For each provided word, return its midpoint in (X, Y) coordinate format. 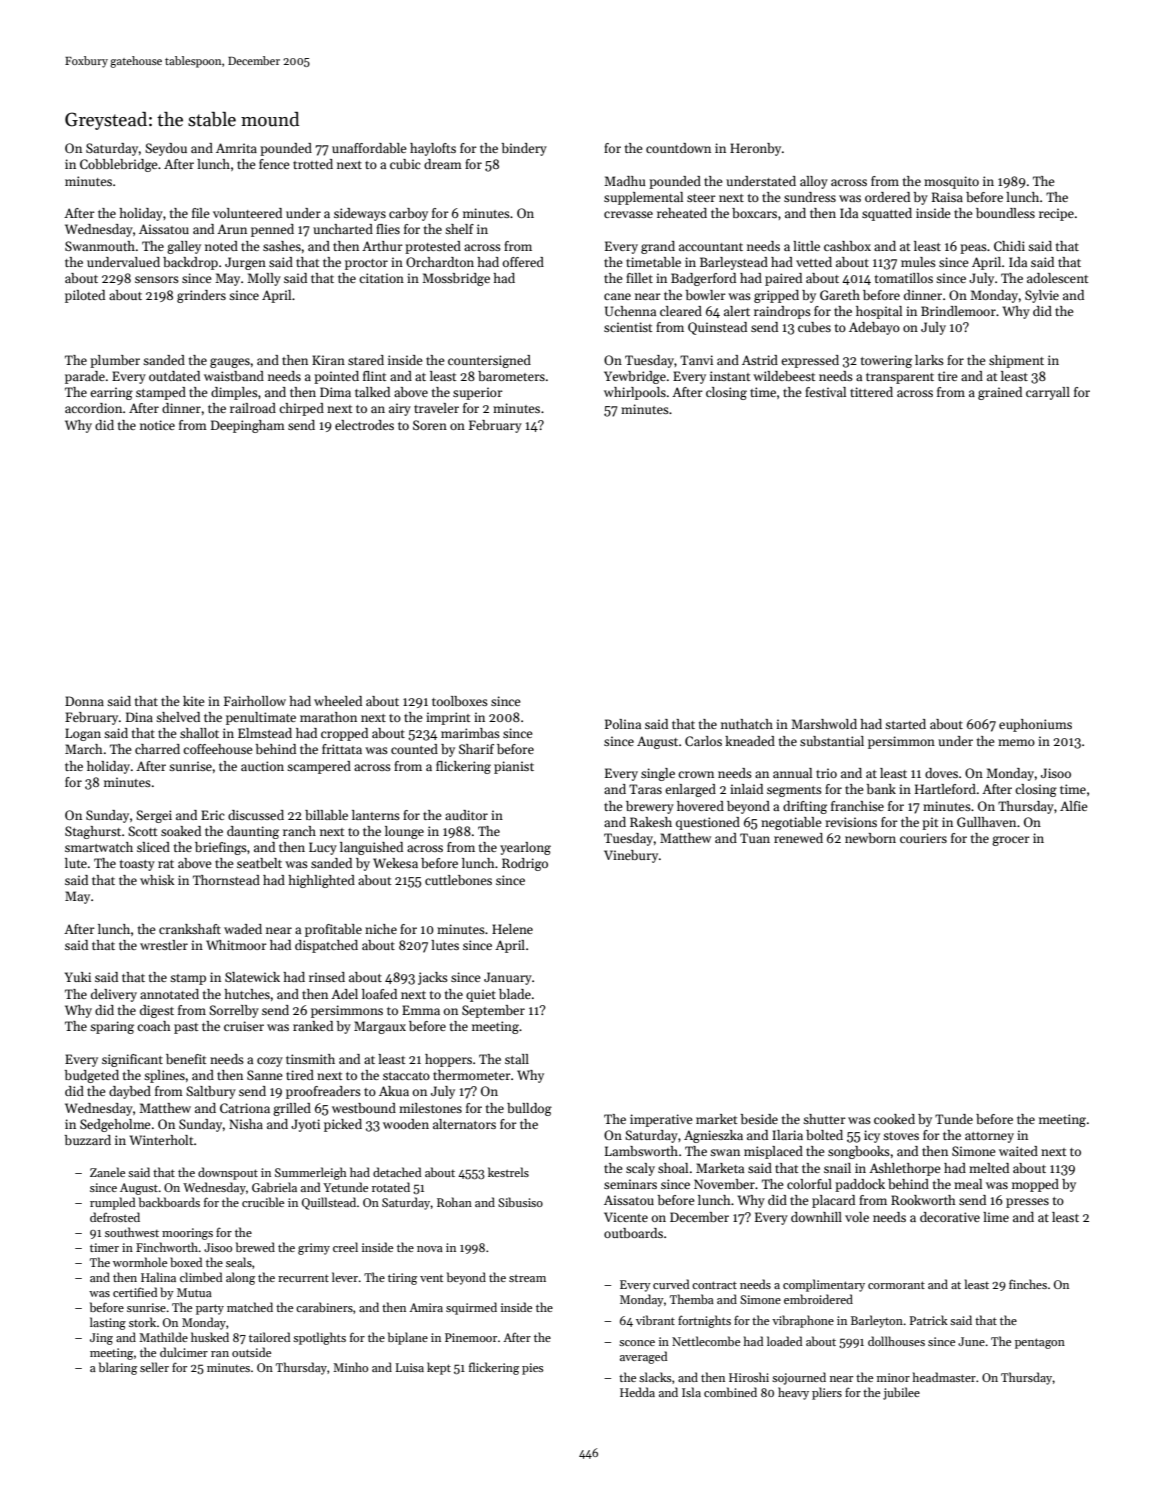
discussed (256, 815)
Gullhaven (986, 822)
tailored (269, 1337)
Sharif (476, 749)
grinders (201, 296)
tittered (871, 392)
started (905, 724)
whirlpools (635, 393)
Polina (623, 724)
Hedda (637, 1392)
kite (194, 701)
